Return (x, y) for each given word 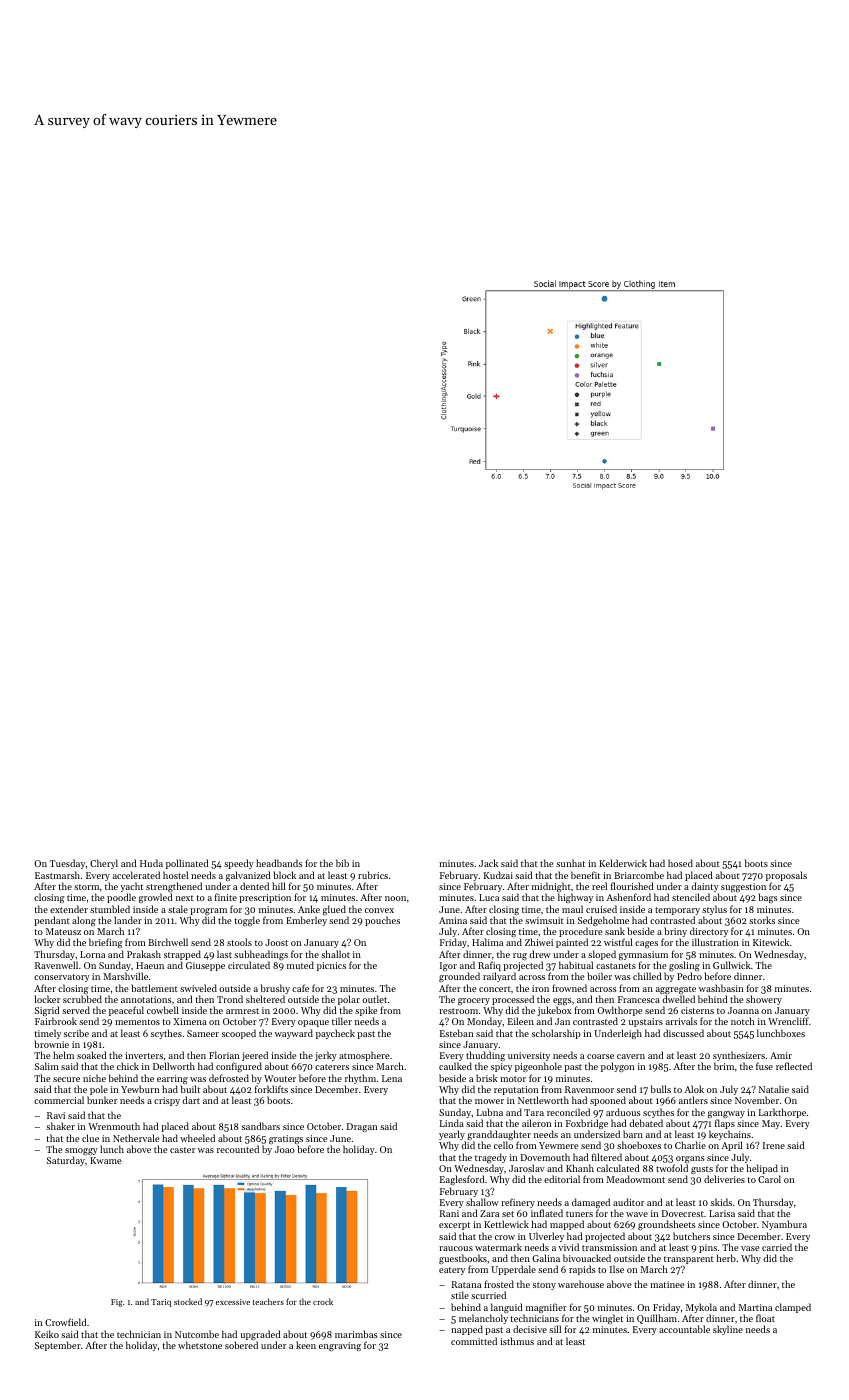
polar (349, 1000)
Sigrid (47, 1012)
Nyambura (784, 1225)
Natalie (774, 1089)
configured (239, 1067)
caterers (332, 1067)
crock (323, 1301)
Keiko (47, 1334)
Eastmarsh (57, 875)
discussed (683, 1033)
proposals (786, 876)
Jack (488, 863)
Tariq (161, 1303)
